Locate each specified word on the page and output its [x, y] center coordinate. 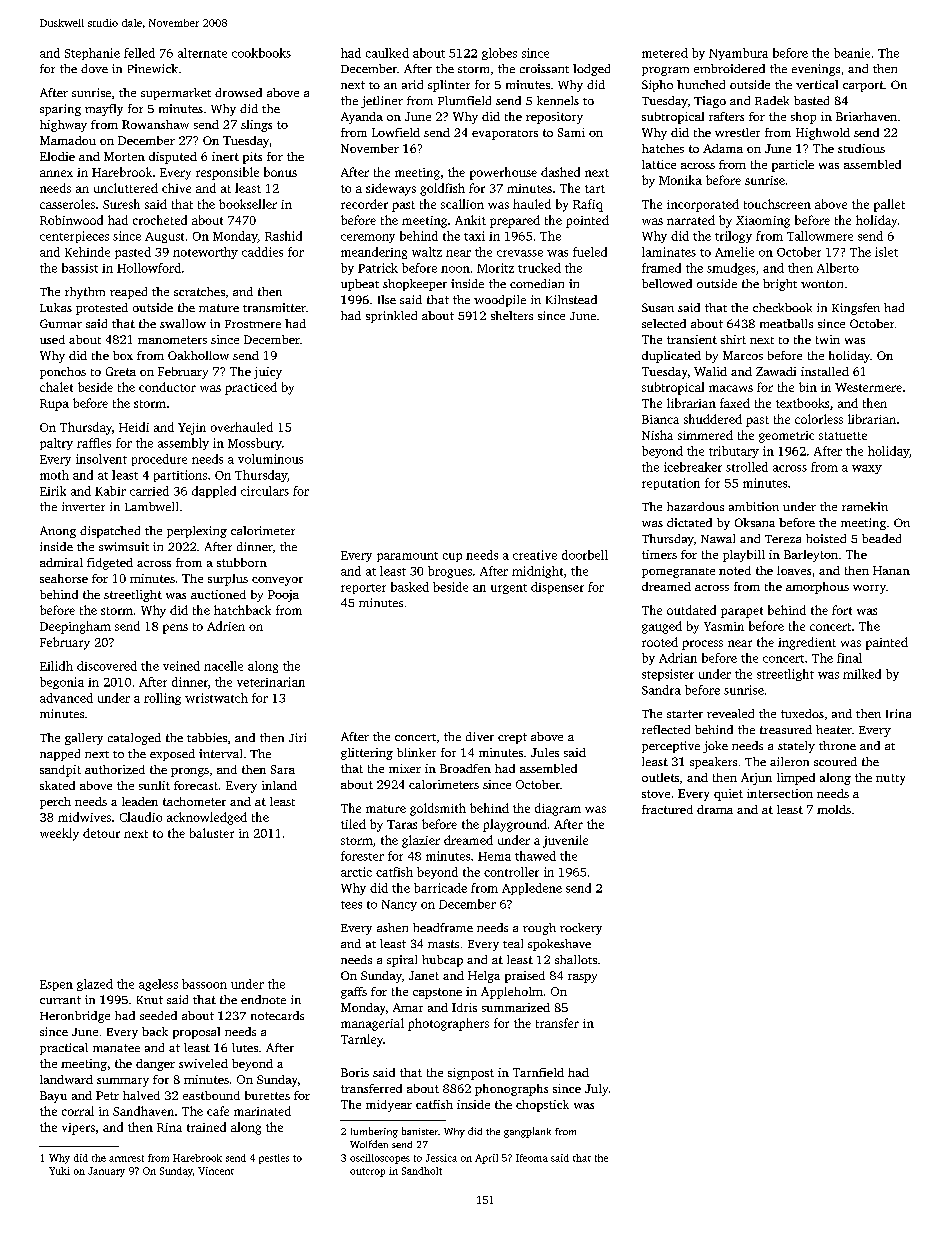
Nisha [657, 435]
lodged [591, 70]
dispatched [110, 532]
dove [94, 68]
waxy [867, 469]
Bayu [53, 1097]
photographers [448, 1024]
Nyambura [738, 54]
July [596, 1090]
